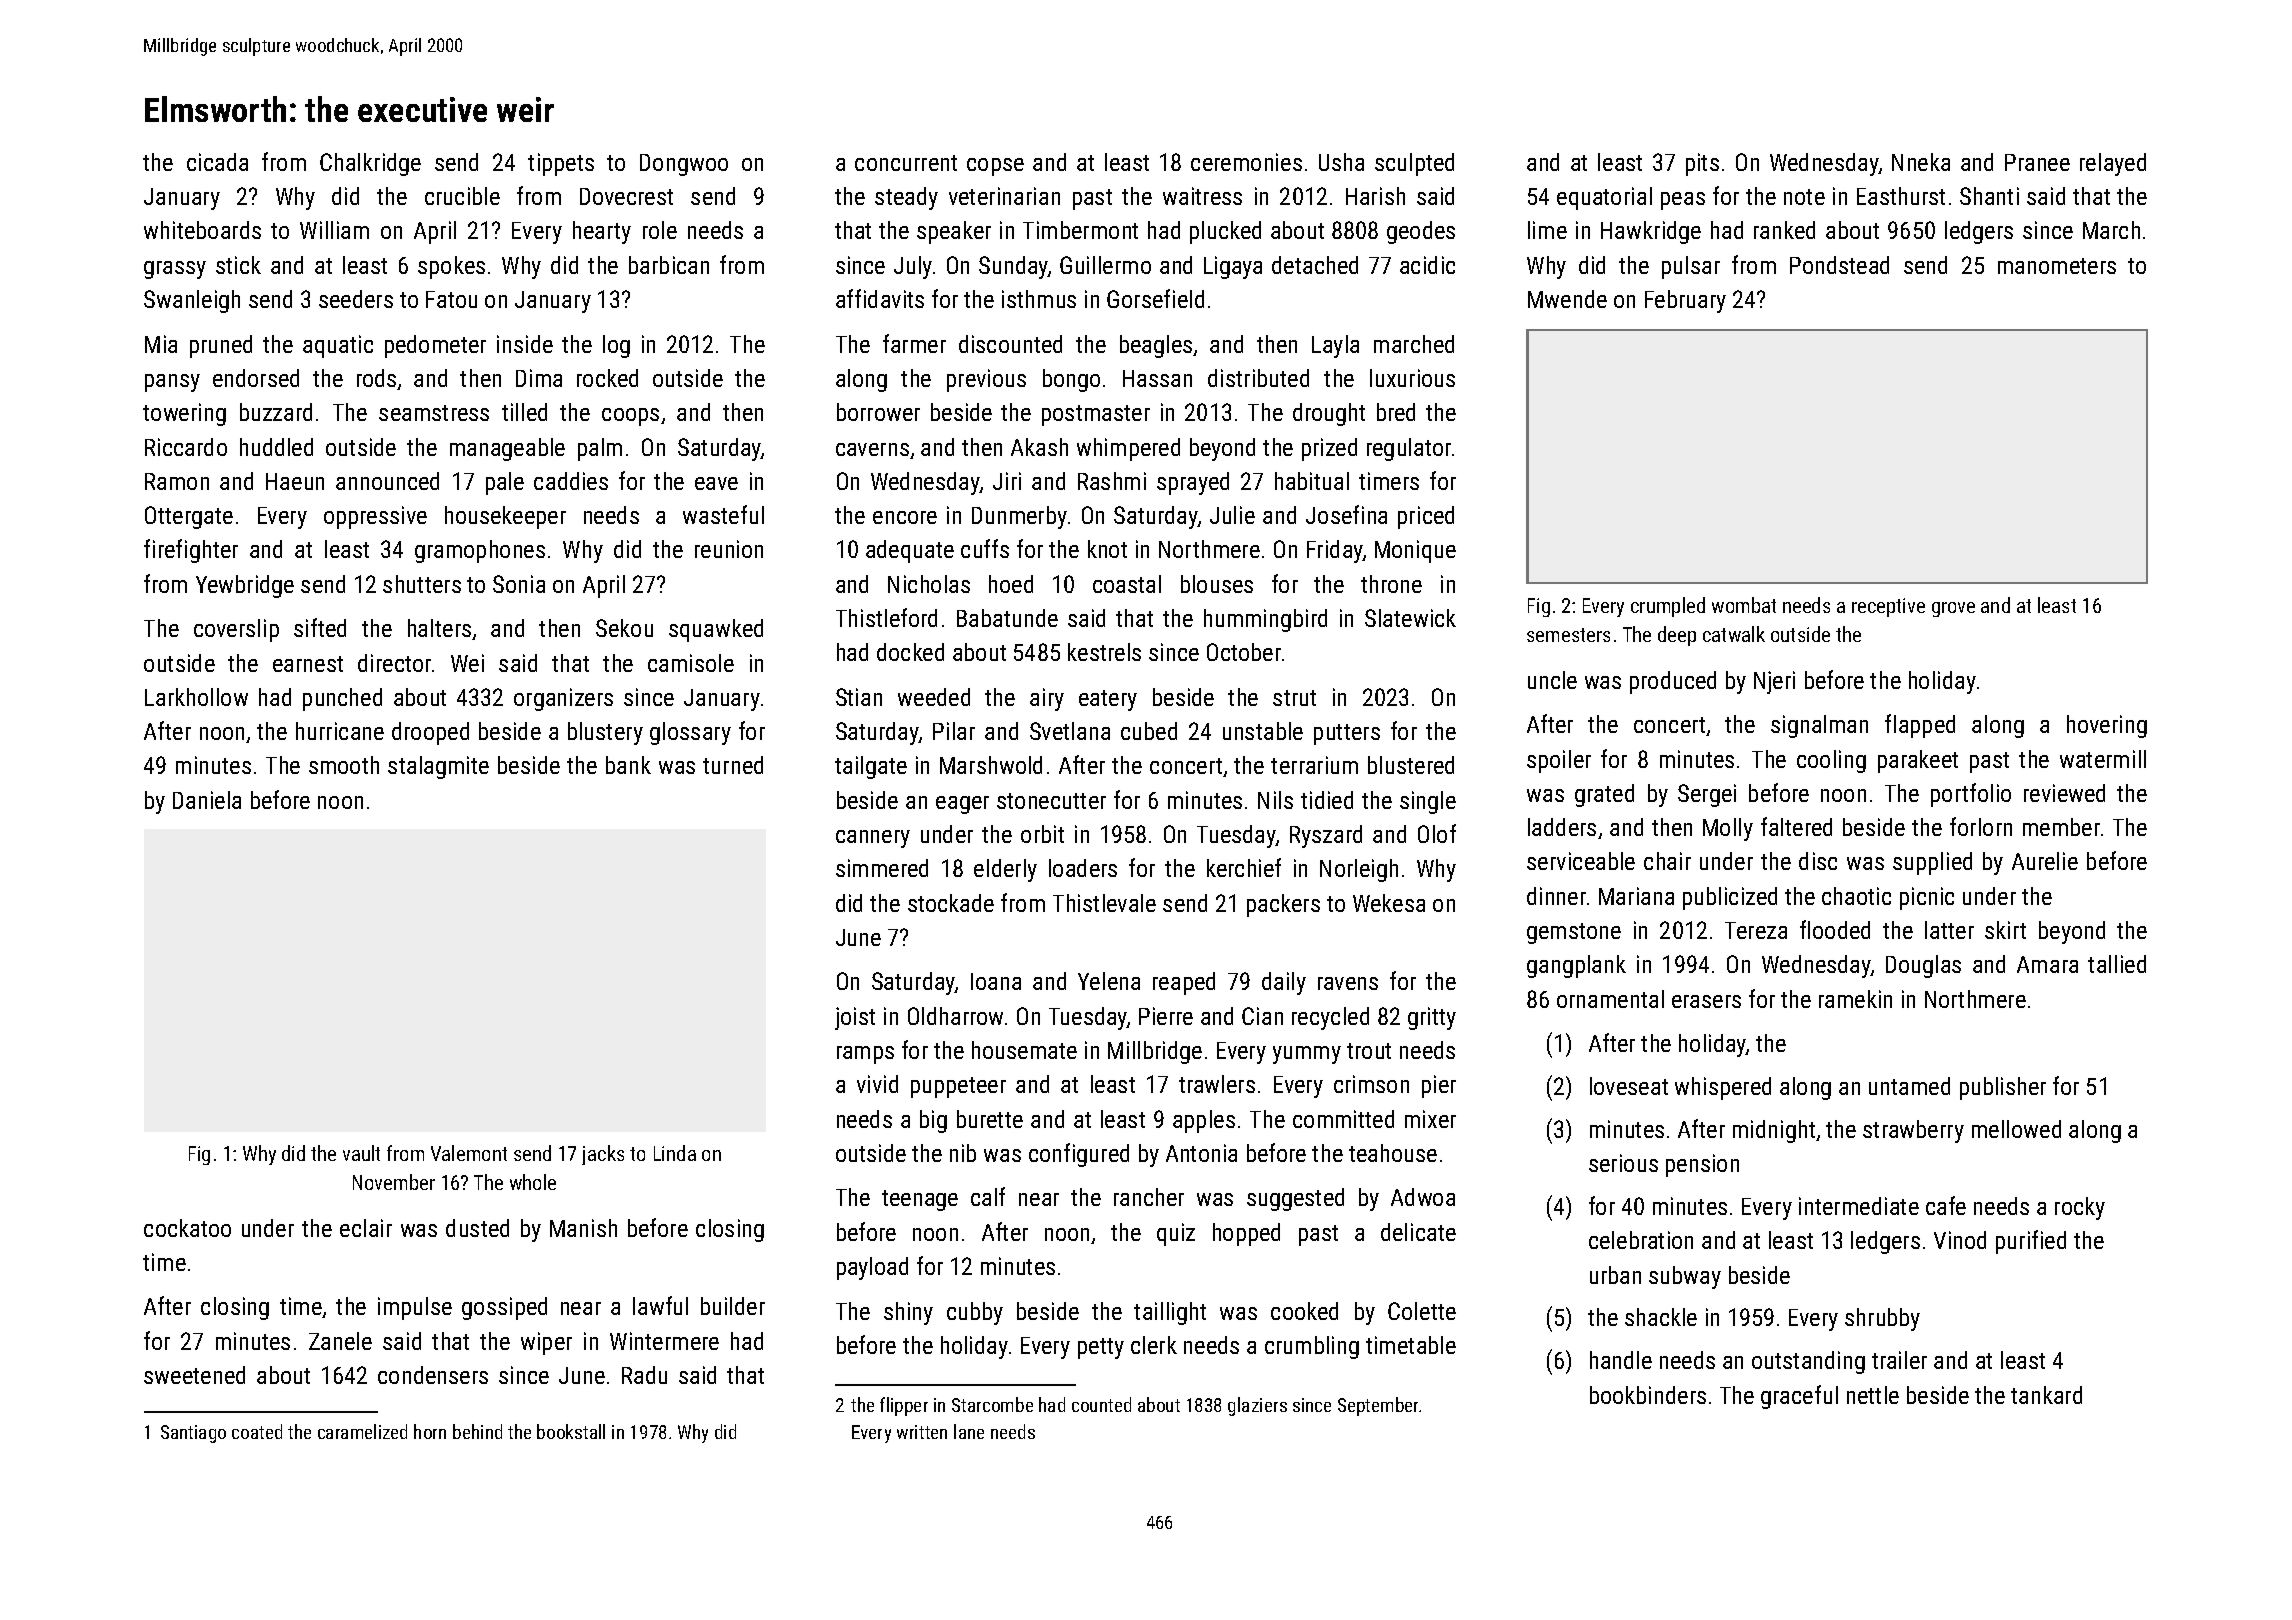 The image size is (2292, 1620). I want to click on Santiago, so click(193, 1434).
